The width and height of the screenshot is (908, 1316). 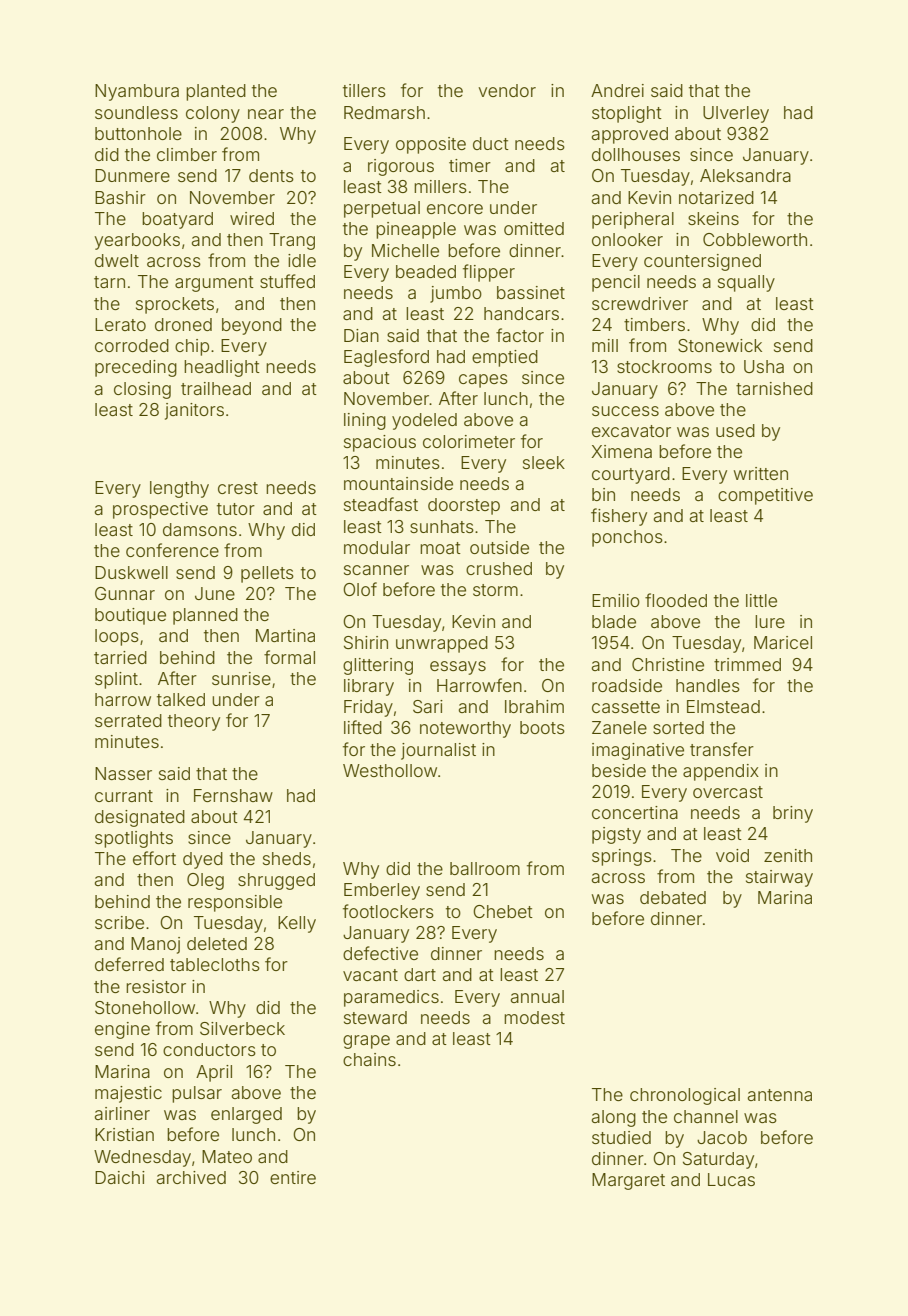 What do you see at coordinates (764, 366) in the screenshot?
I see `Usha` at bounding box center [764, 366].
